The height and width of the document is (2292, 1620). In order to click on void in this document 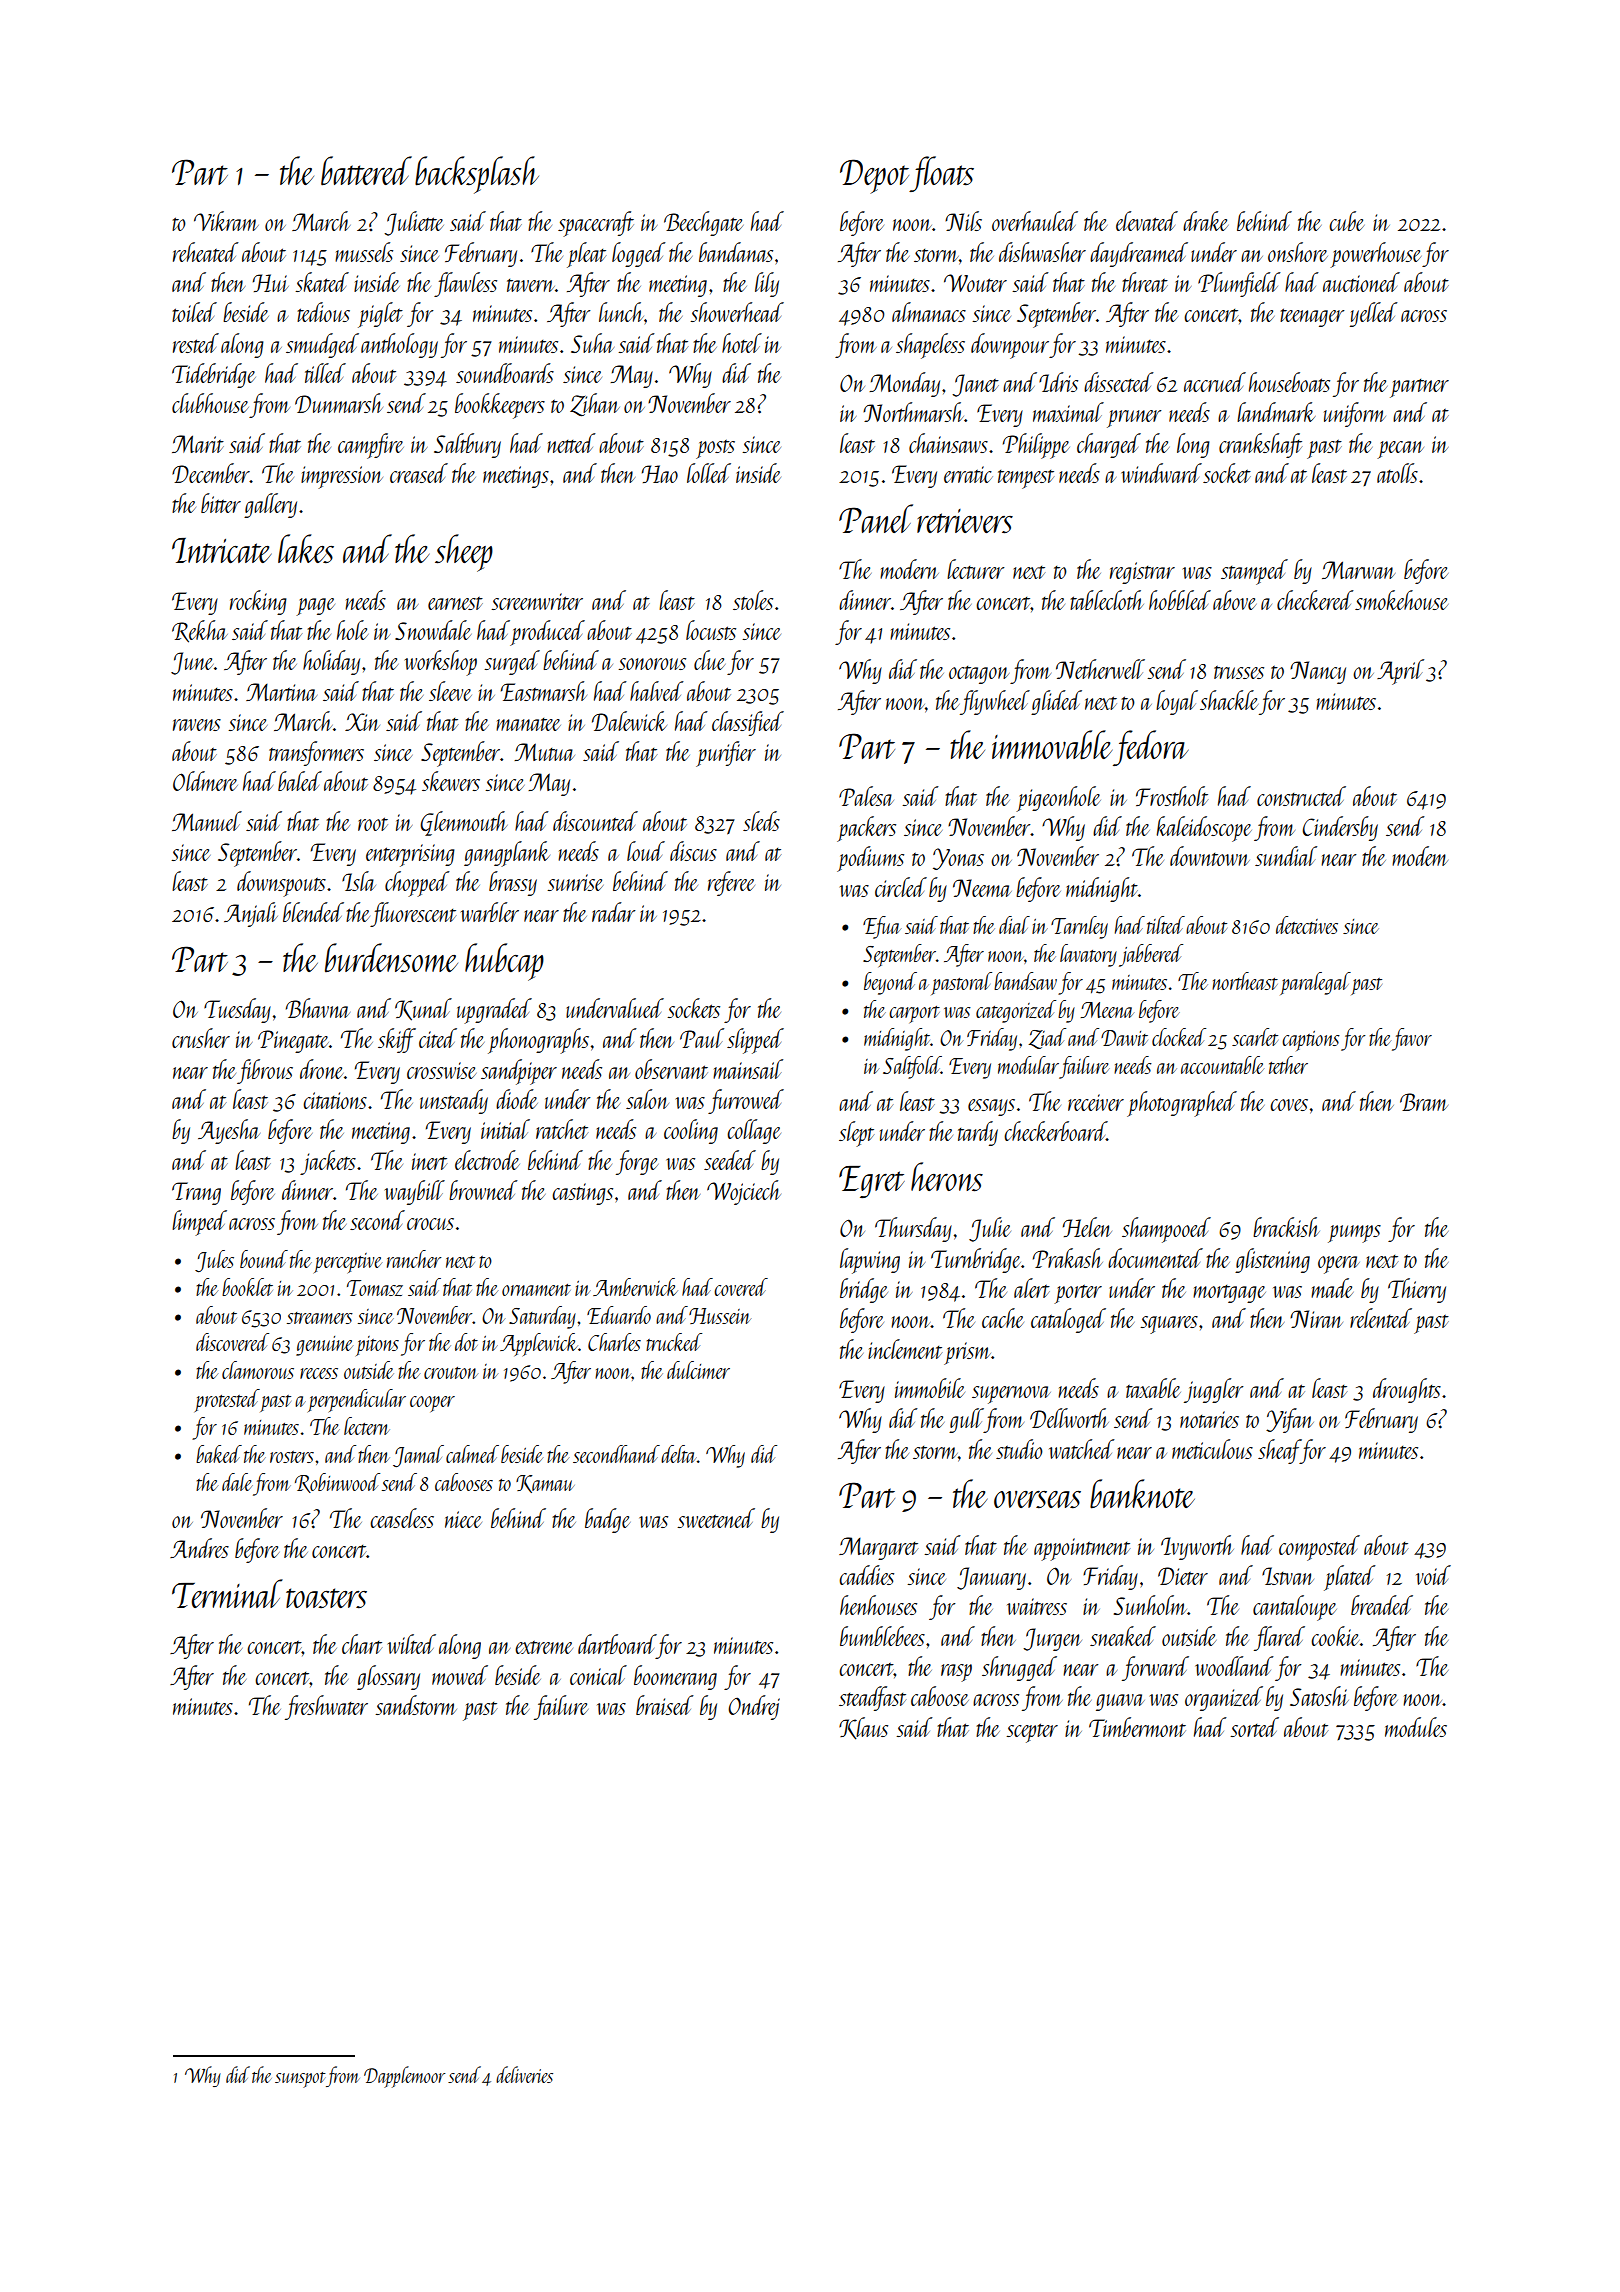, I will do `click(1433, 1575)`.
